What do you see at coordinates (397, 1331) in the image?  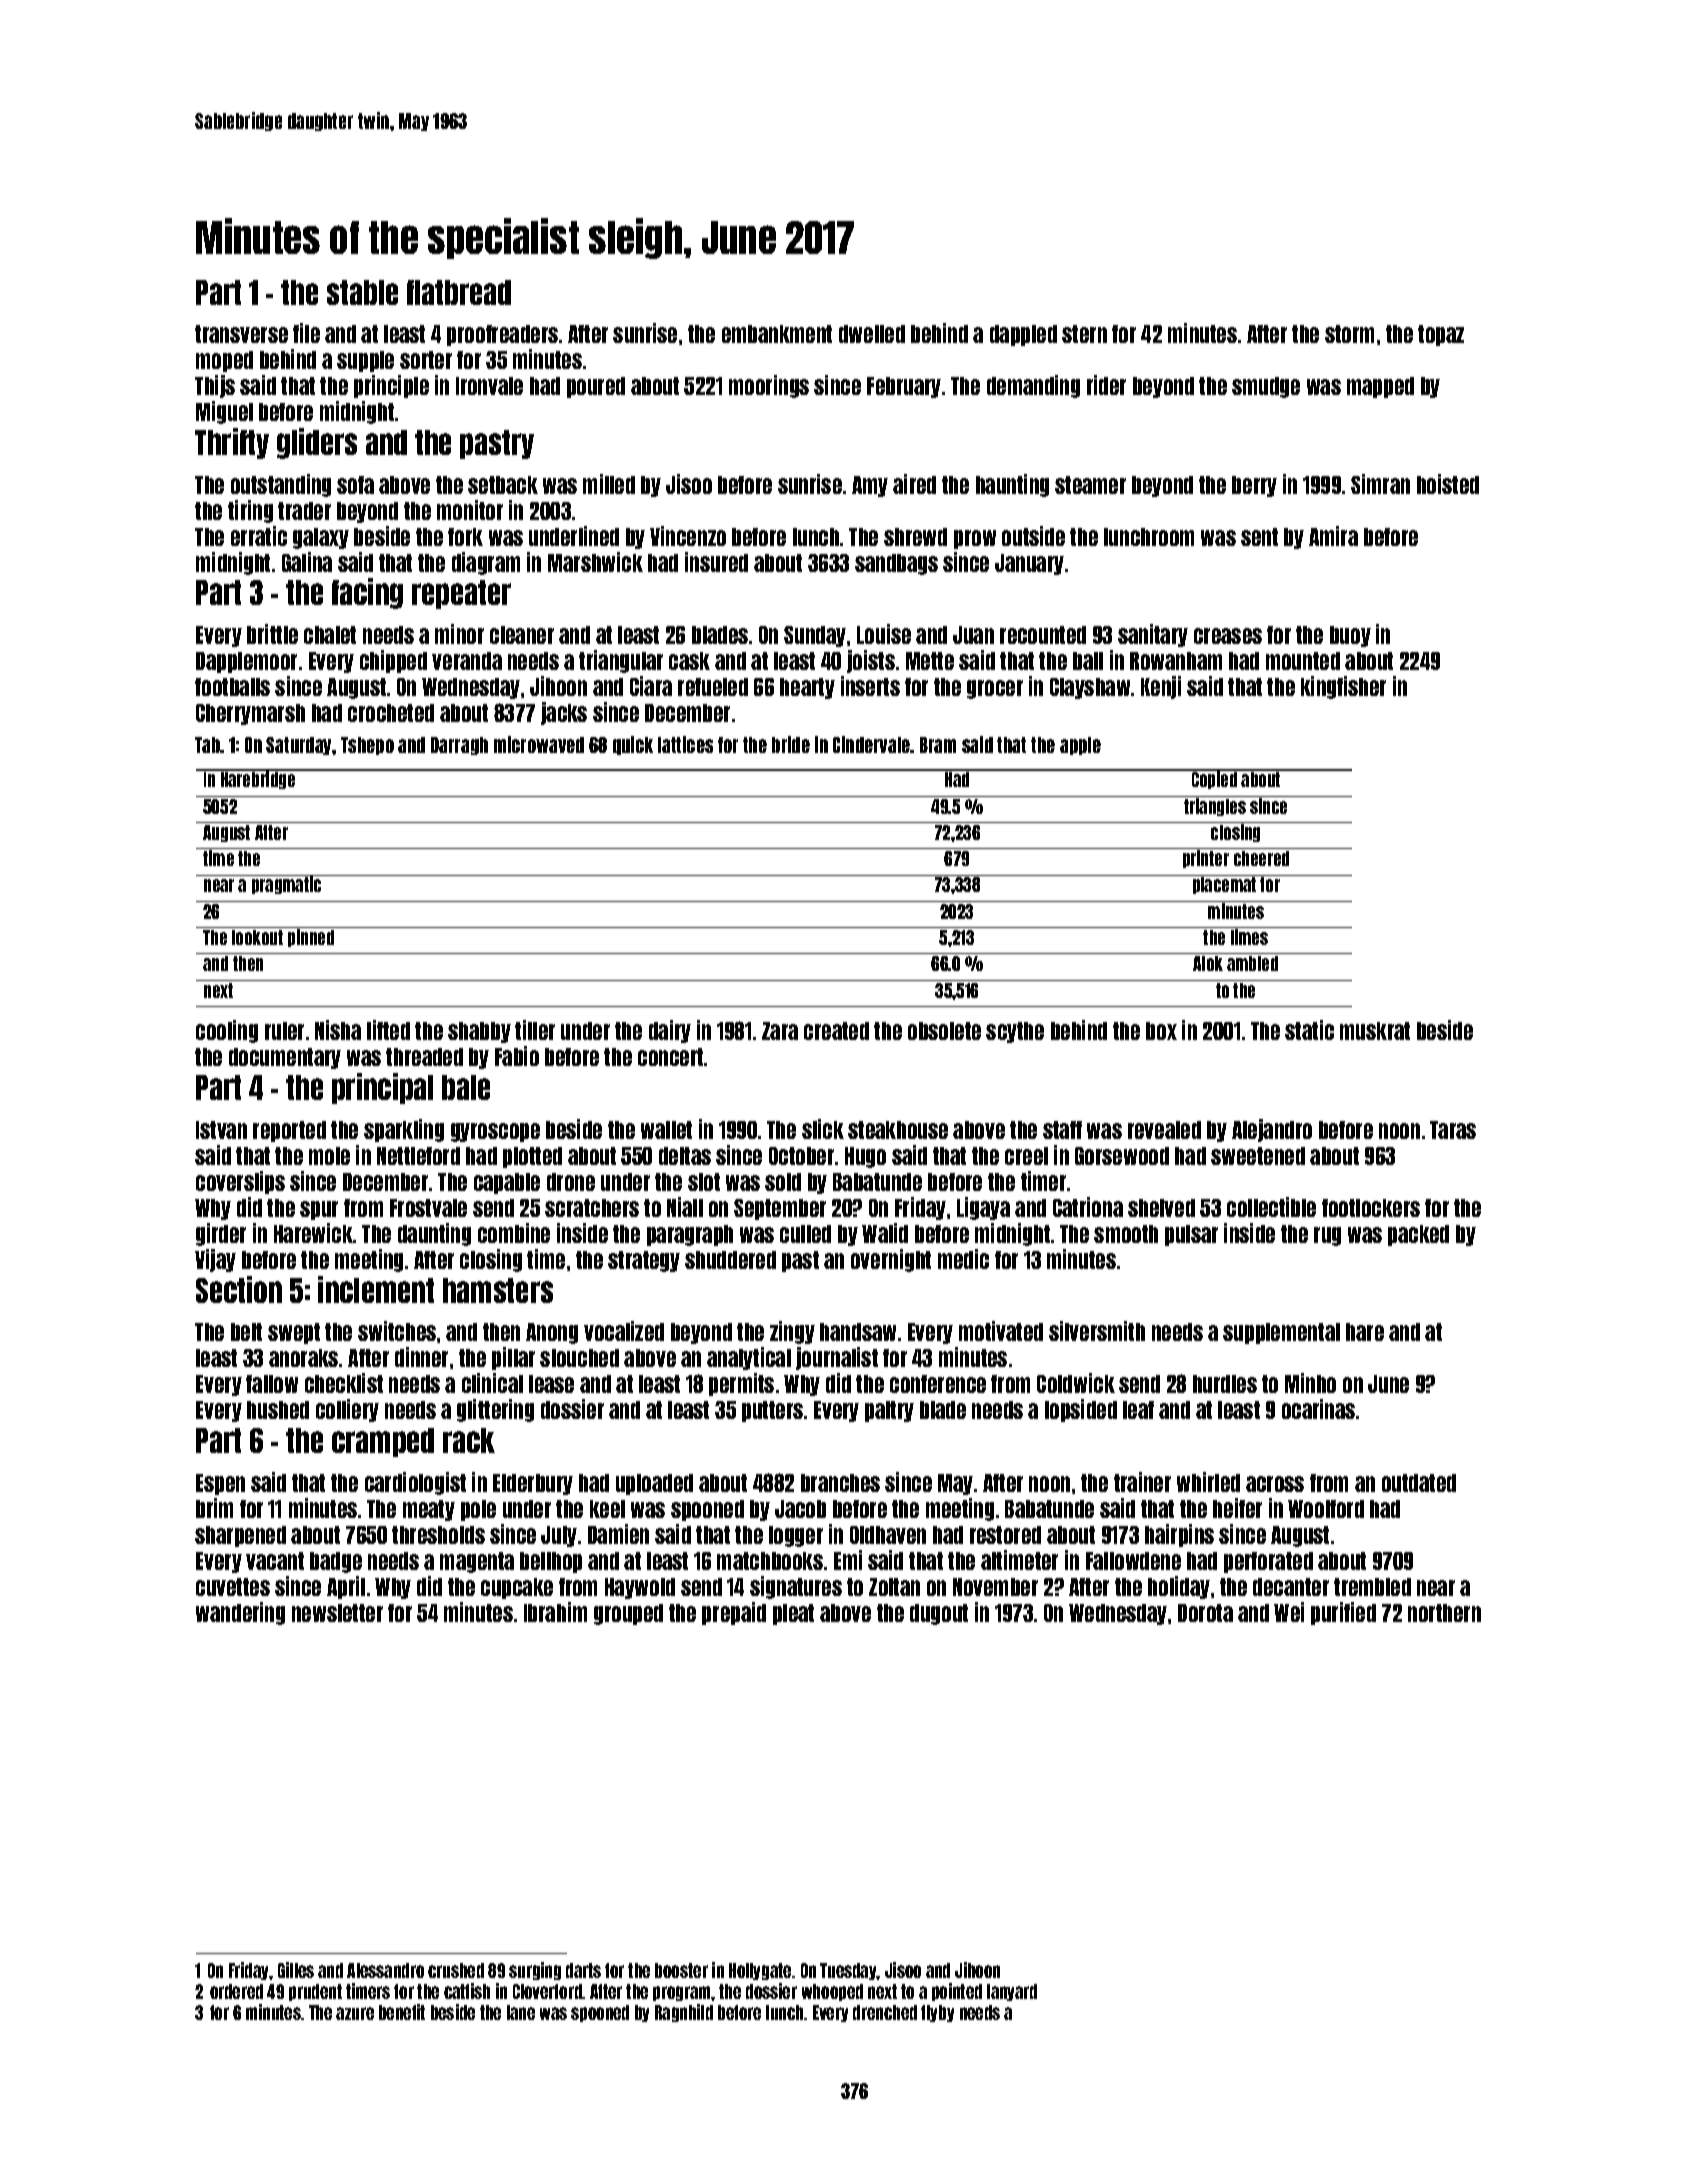 I see `switches` at bounding box center [397, 1331].
